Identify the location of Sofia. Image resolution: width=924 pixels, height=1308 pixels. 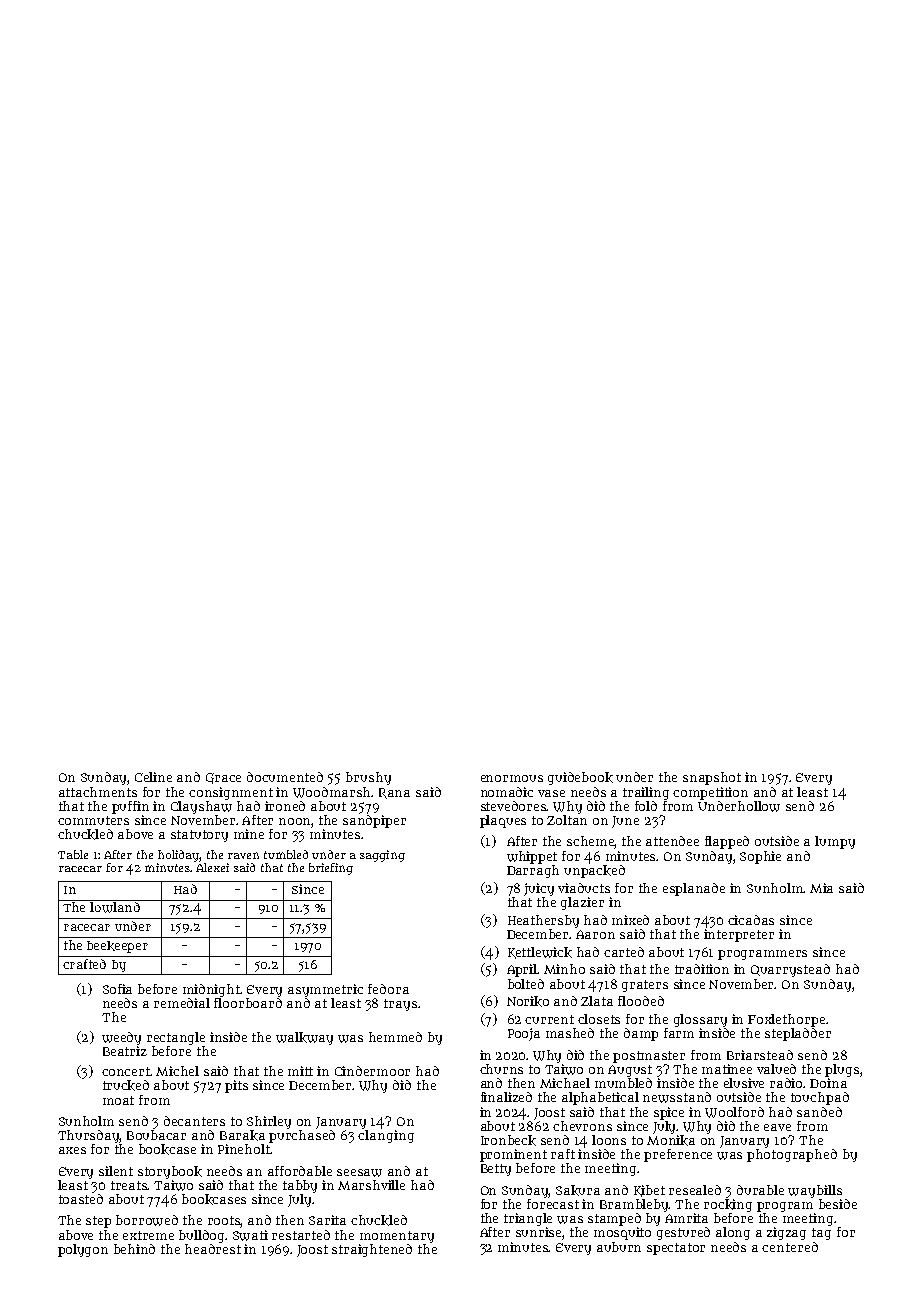
(117, 989).
